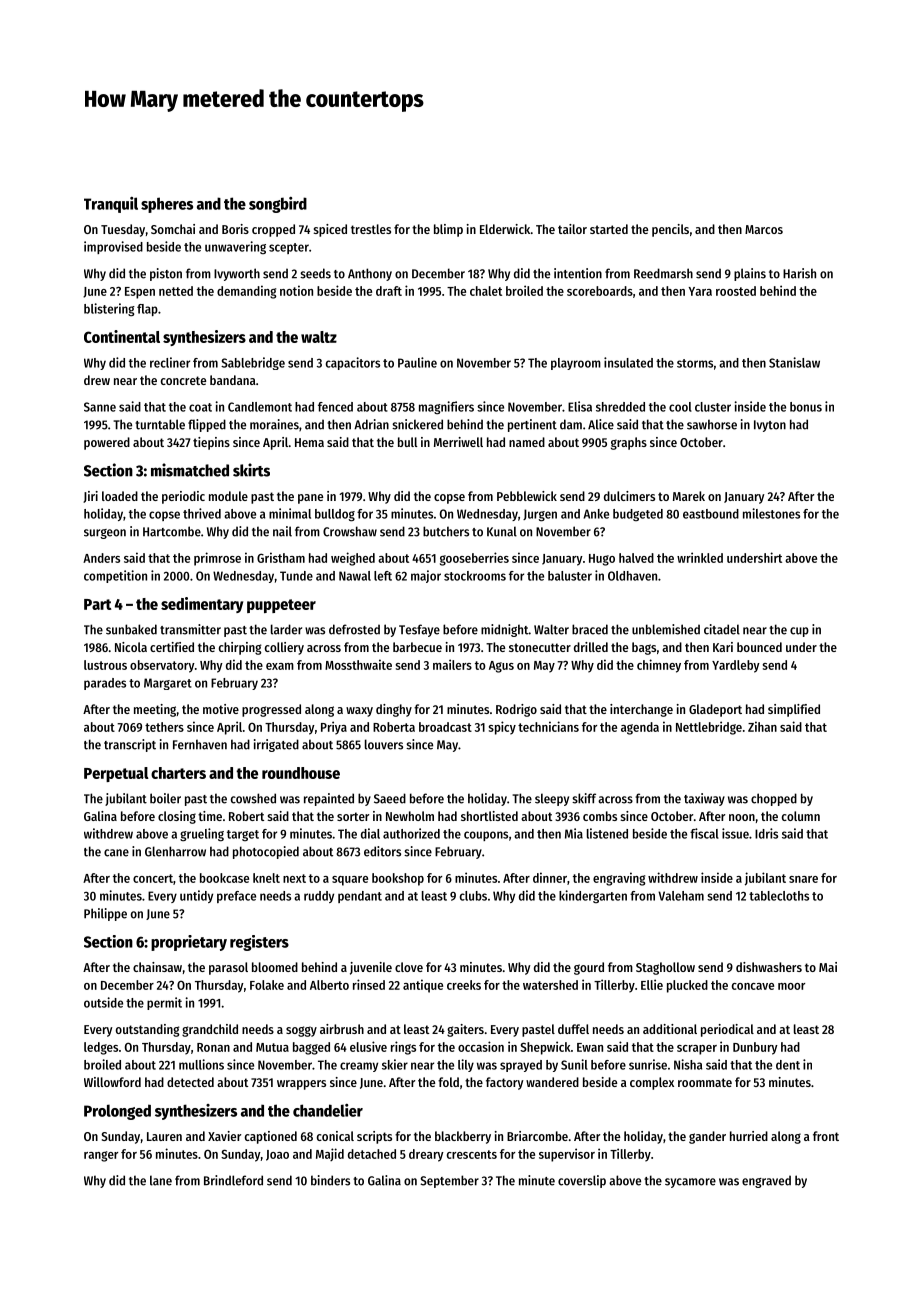 The width and height of the document is (924, 1308). Describe the element at coordinates (704, 799) in the document. I see `taxiway` at that location.
